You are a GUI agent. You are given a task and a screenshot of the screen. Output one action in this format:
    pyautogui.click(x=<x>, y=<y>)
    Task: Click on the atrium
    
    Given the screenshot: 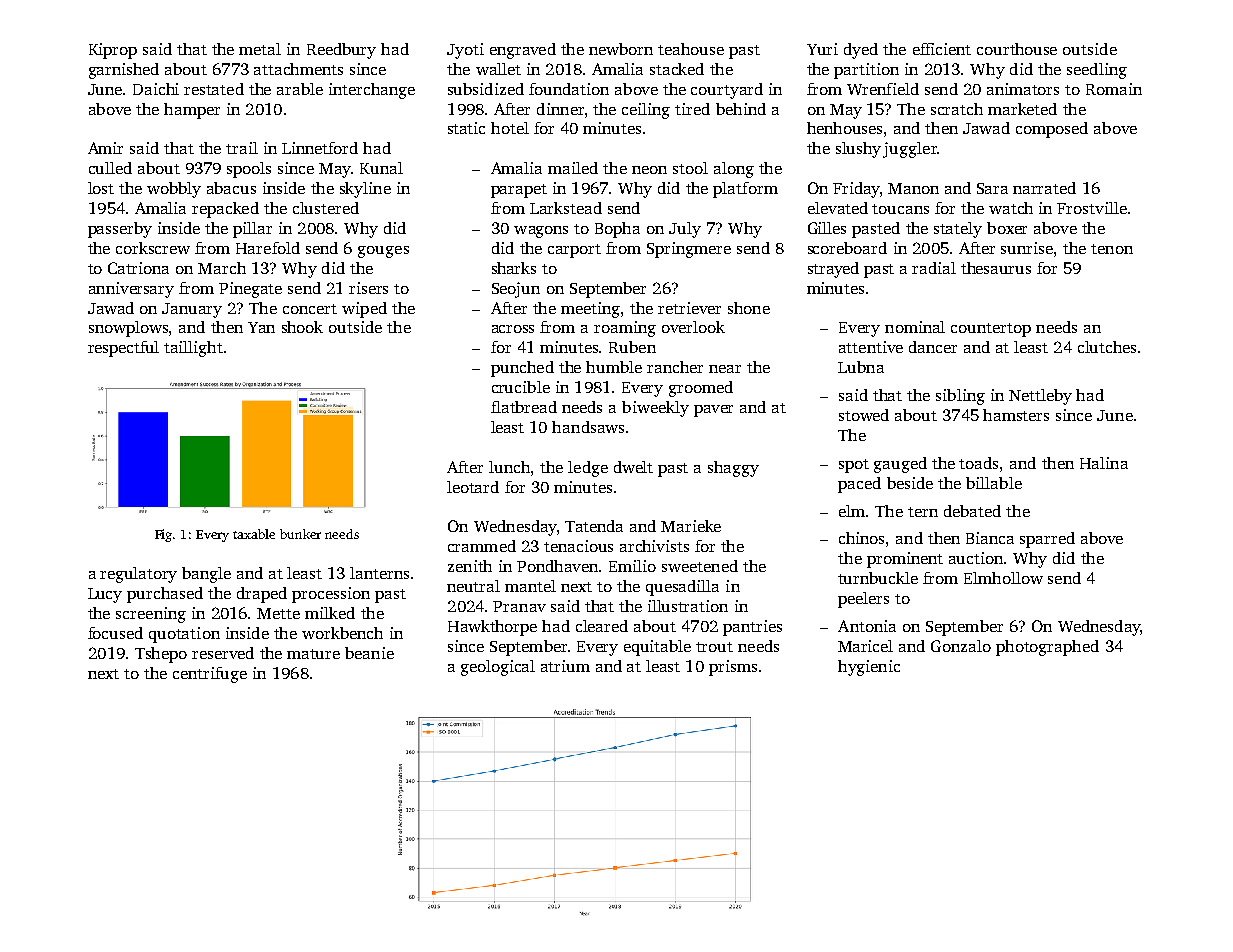 What is the action you would take?
    pyautogui.click(x=565, y=666)
